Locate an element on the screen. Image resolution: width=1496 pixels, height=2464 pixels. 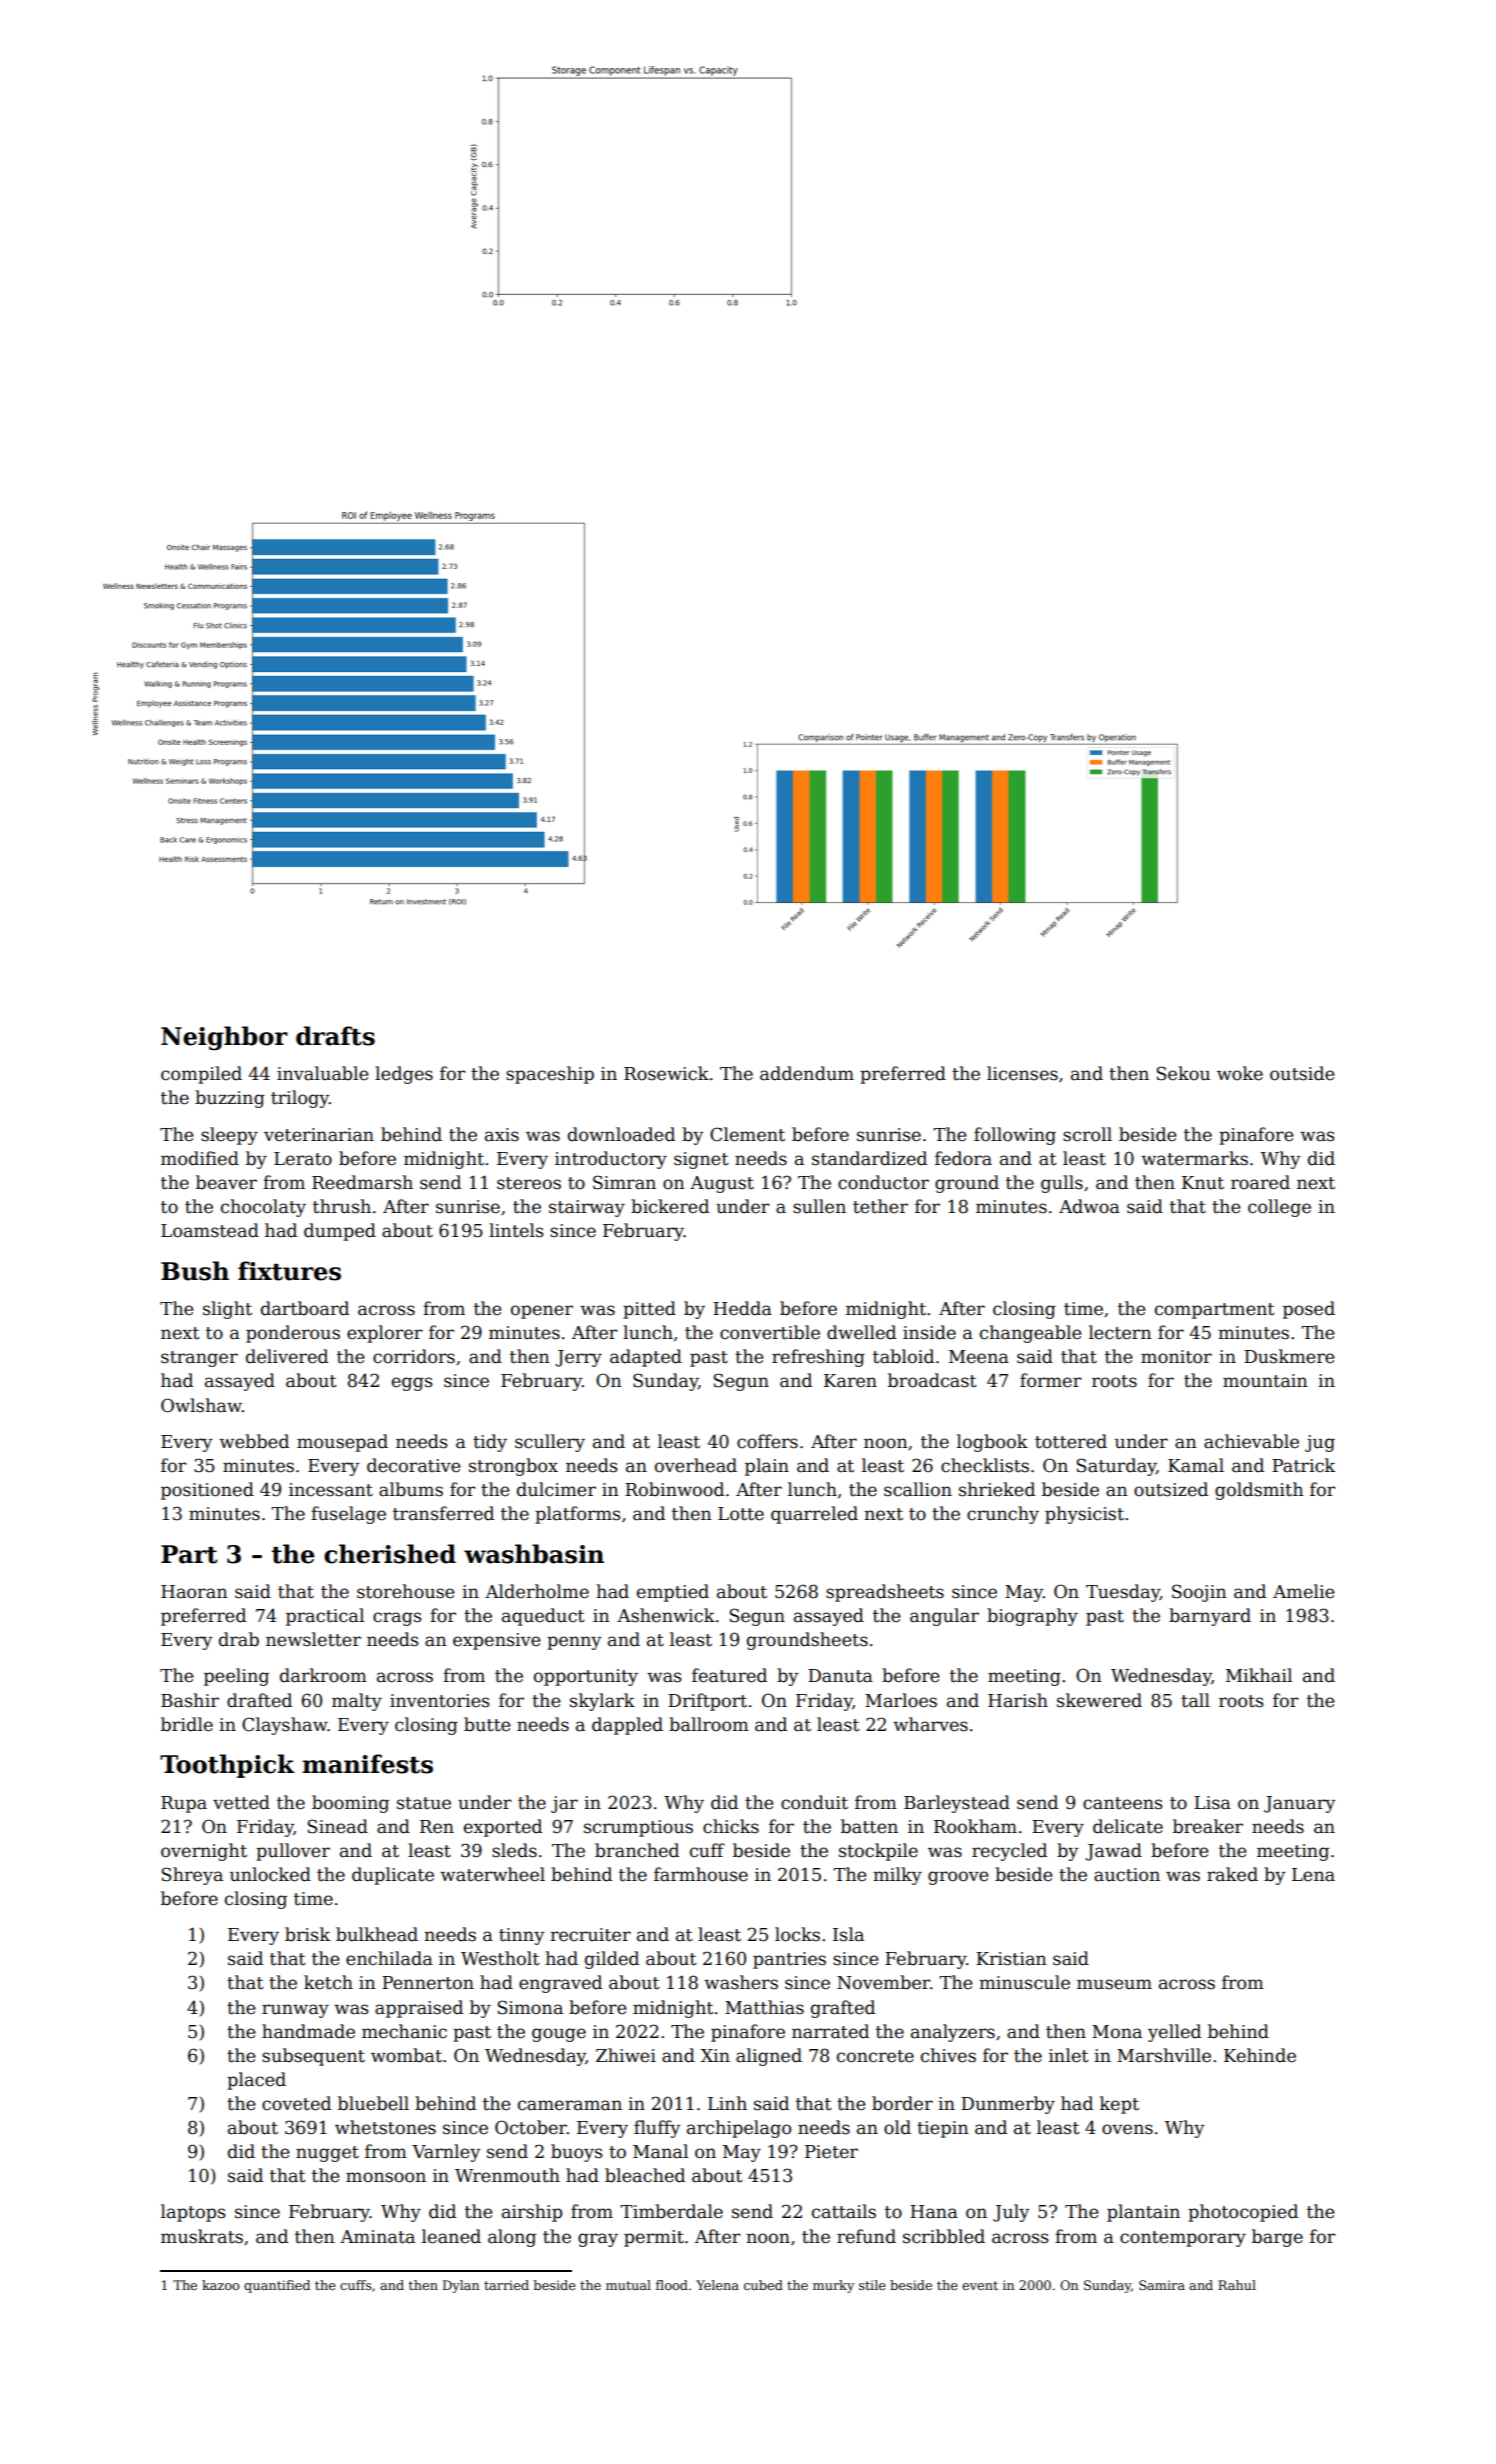
Lisa is located at coordinates (1212, 1803).
